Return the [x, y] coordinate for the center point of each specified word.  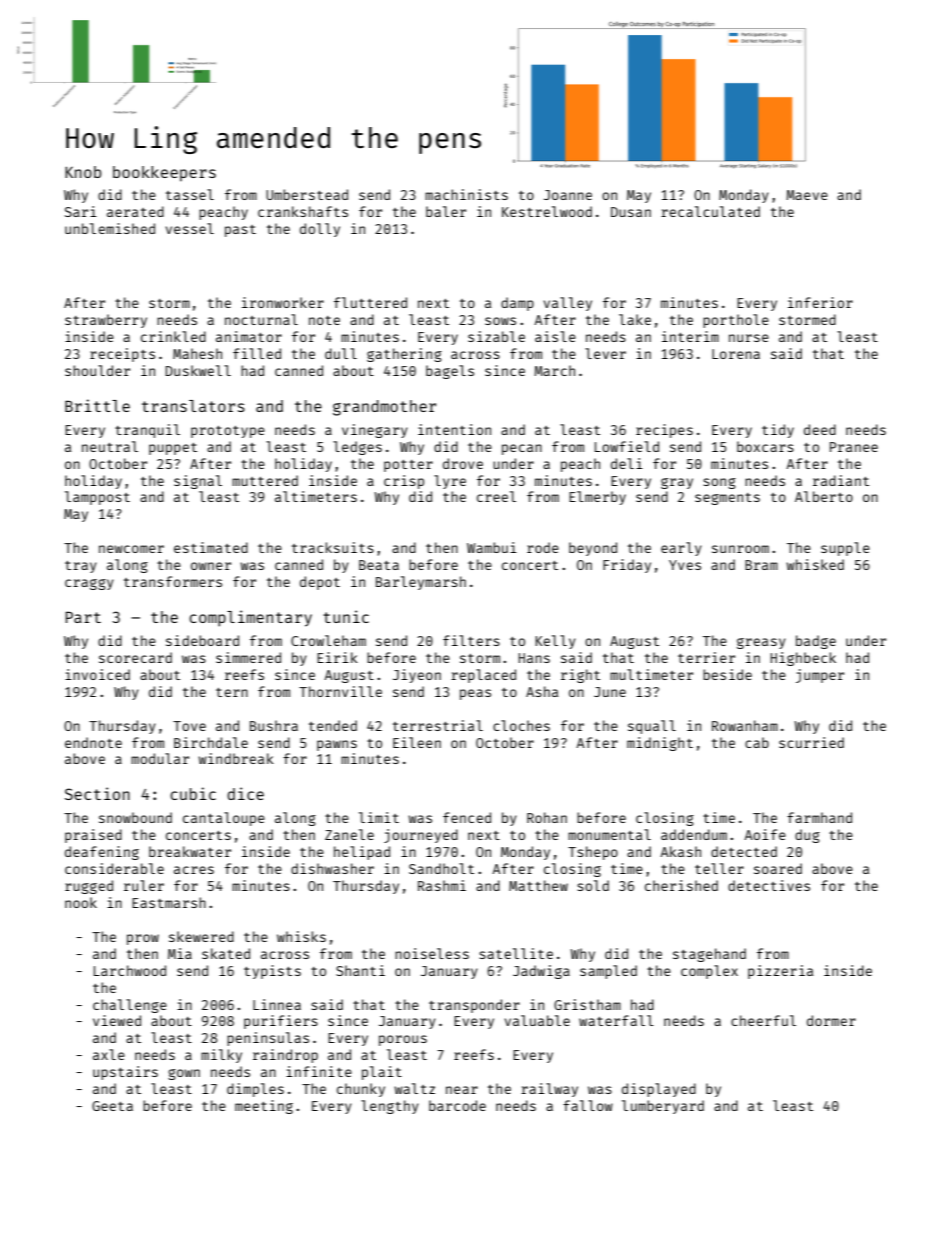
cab [757, 742]
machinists [466, 194]
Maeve [807, 195]
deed [820, 429]
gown [184, 1074]
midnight [660, 744]
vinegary [375, 431]
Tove [189, 726]
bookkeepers [164, 174]
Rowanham [745, 725]
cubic [193, 793]
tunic [346, 616]
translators [193, 406]
